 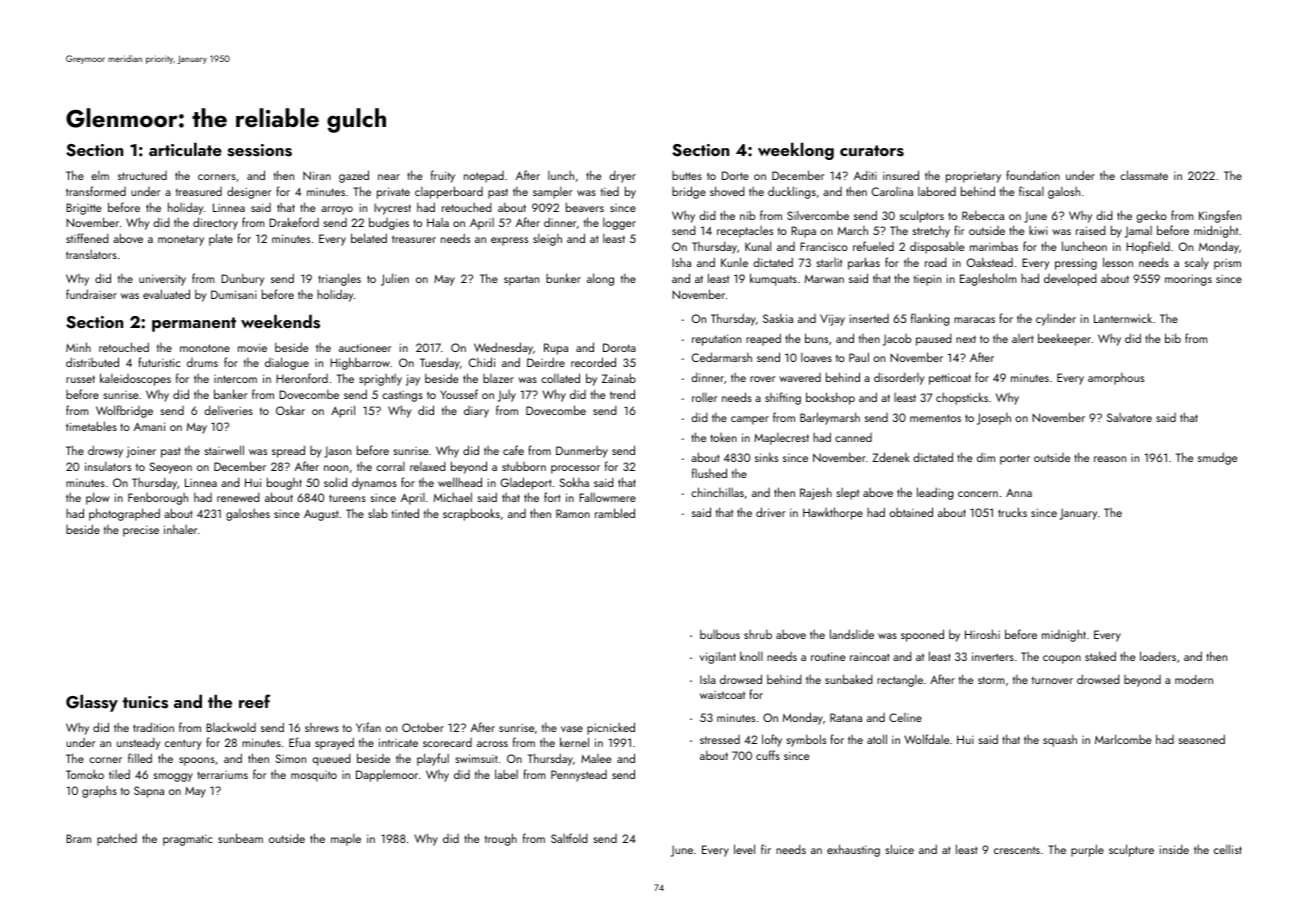 What do you see at coordinates (796, 151) in the screenshot?
I see `weeklong` at bounding box center [796, 151].
